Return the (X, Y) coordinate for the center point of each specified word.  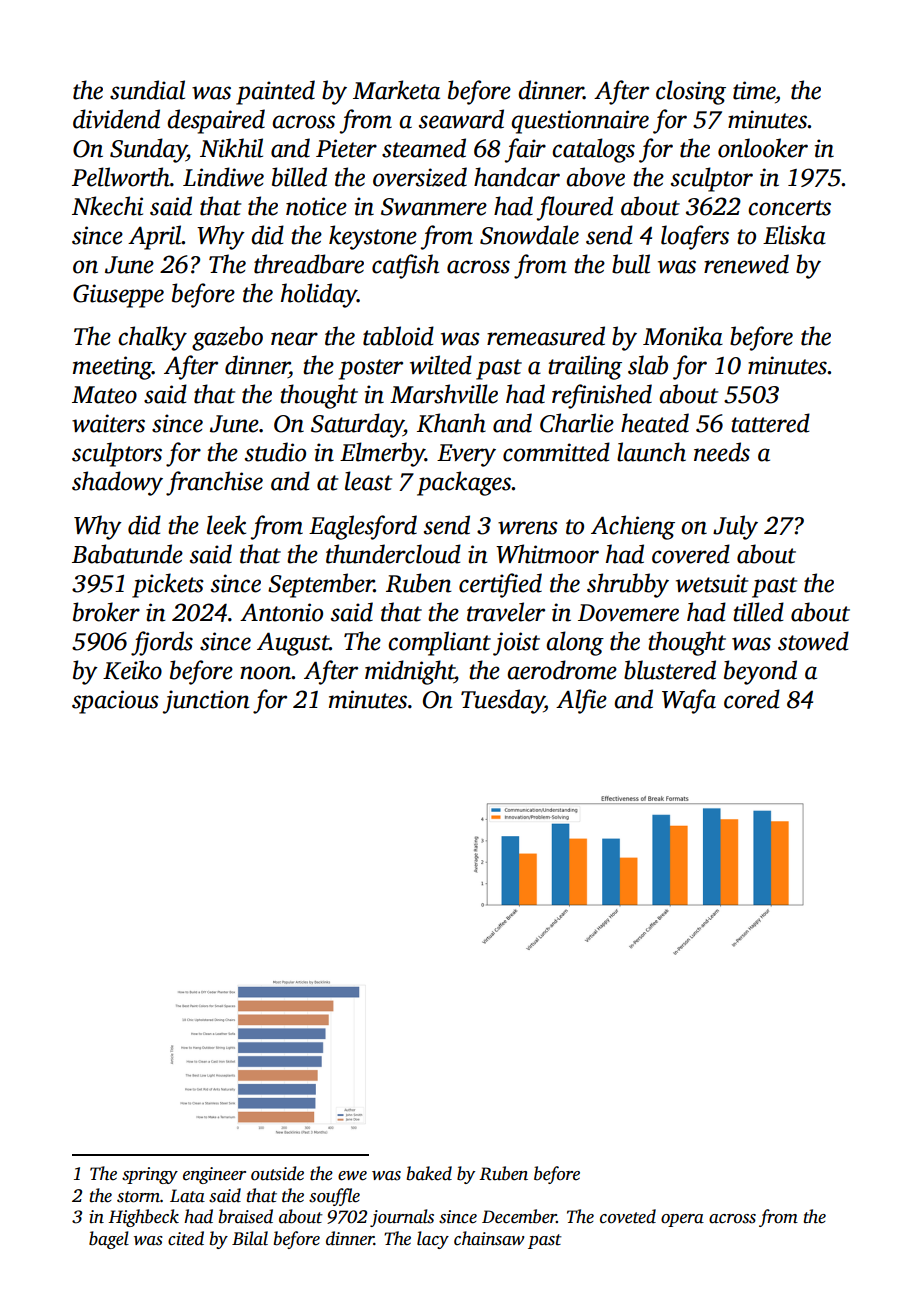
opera (682, 1220)
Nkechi (107, 206)
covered (691, 554)
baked (429, 1173)
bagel (109, 1240)
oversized (420, 177)
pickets (168, 585)
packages (464, 483)
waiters (108, 423)
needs (722, 452)
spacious (115, 702)
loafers (695, 237)
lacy (433, 1240)
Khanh (451, 423)
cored (752, 699)
